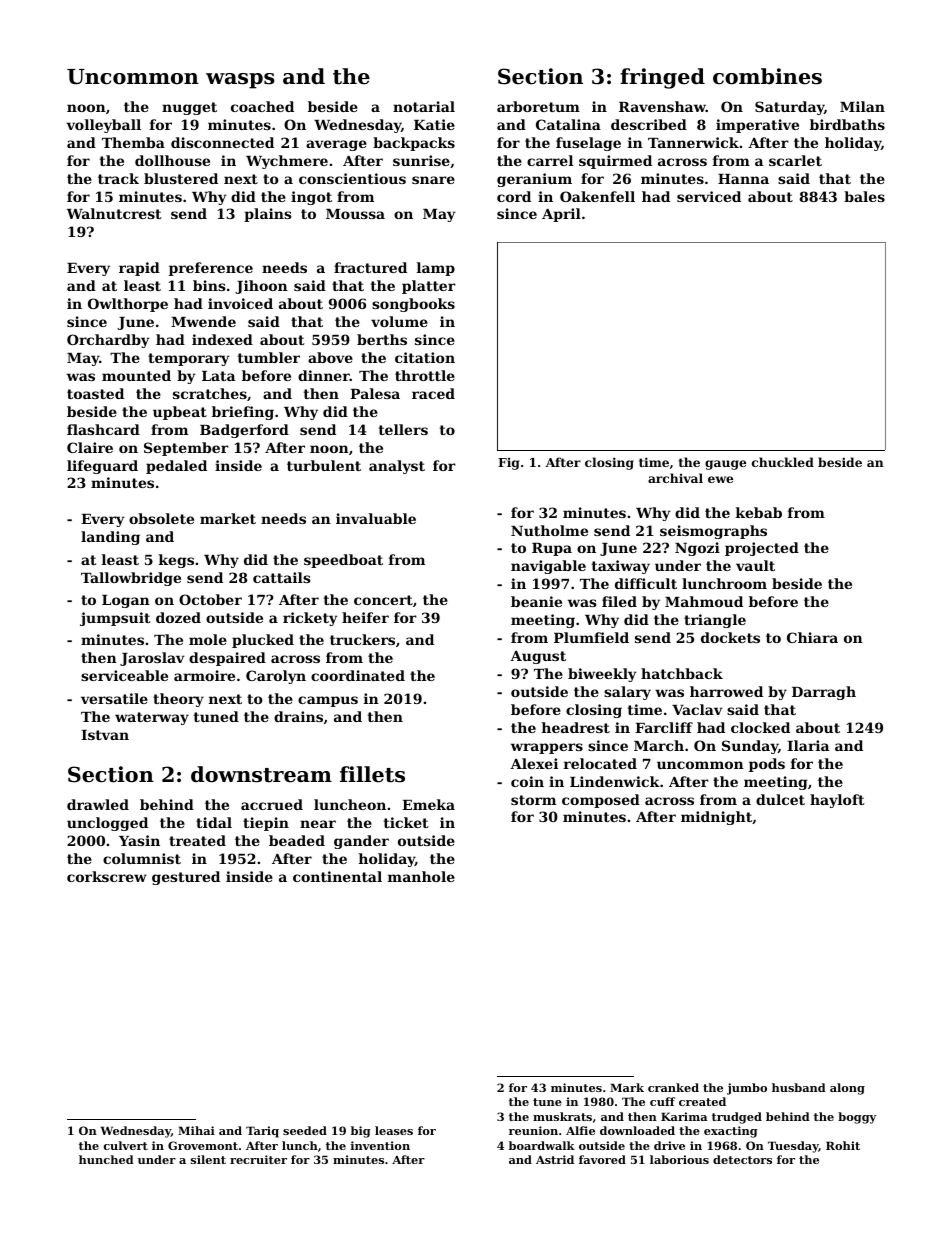 This image has height=1233, width=952. Describe the element at coordinates (757, 126) in the image. I see `imperative` at that location.
